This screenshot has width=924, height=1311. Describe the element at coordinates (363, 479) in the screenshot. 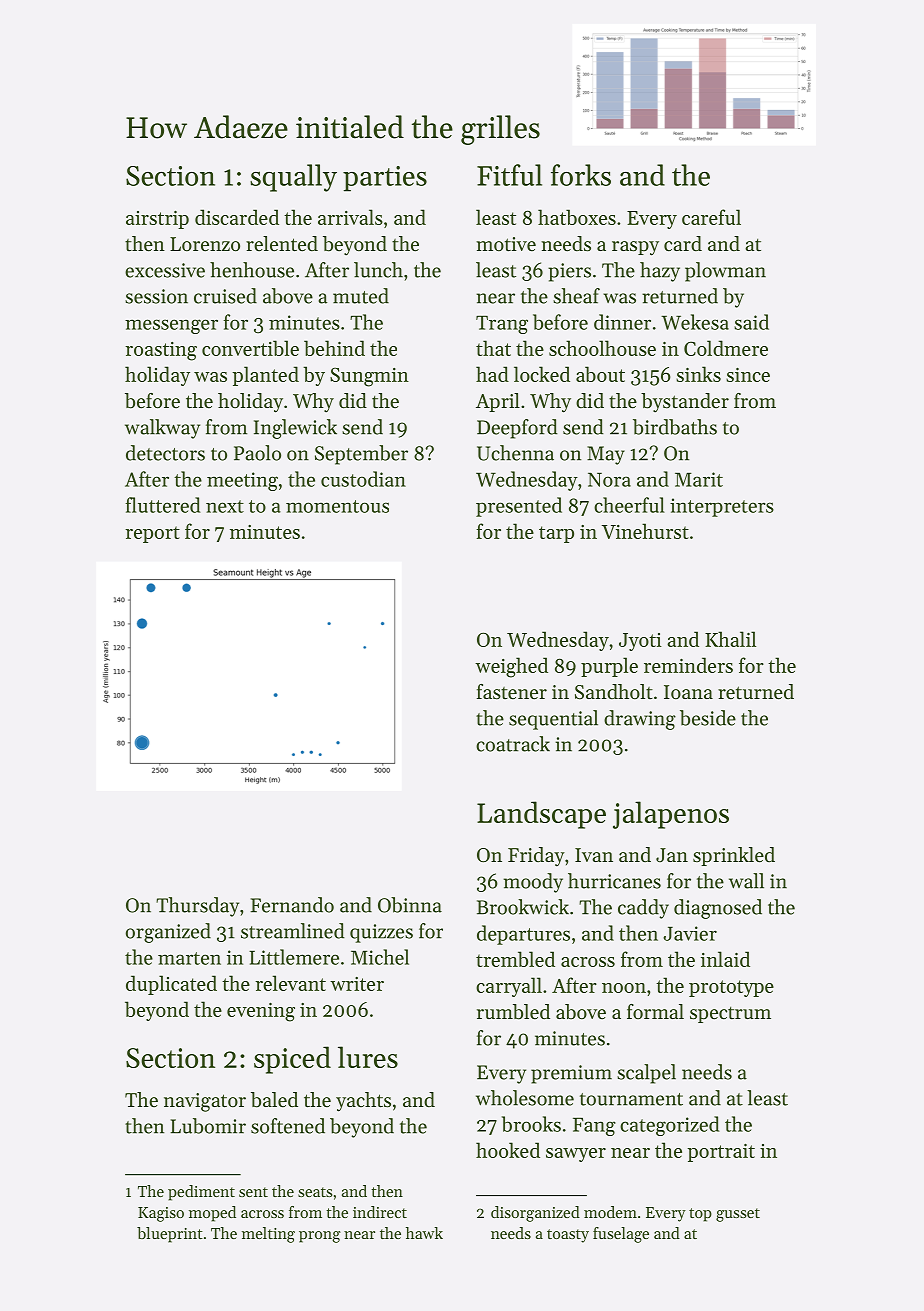

I see `custodian` at that location.
